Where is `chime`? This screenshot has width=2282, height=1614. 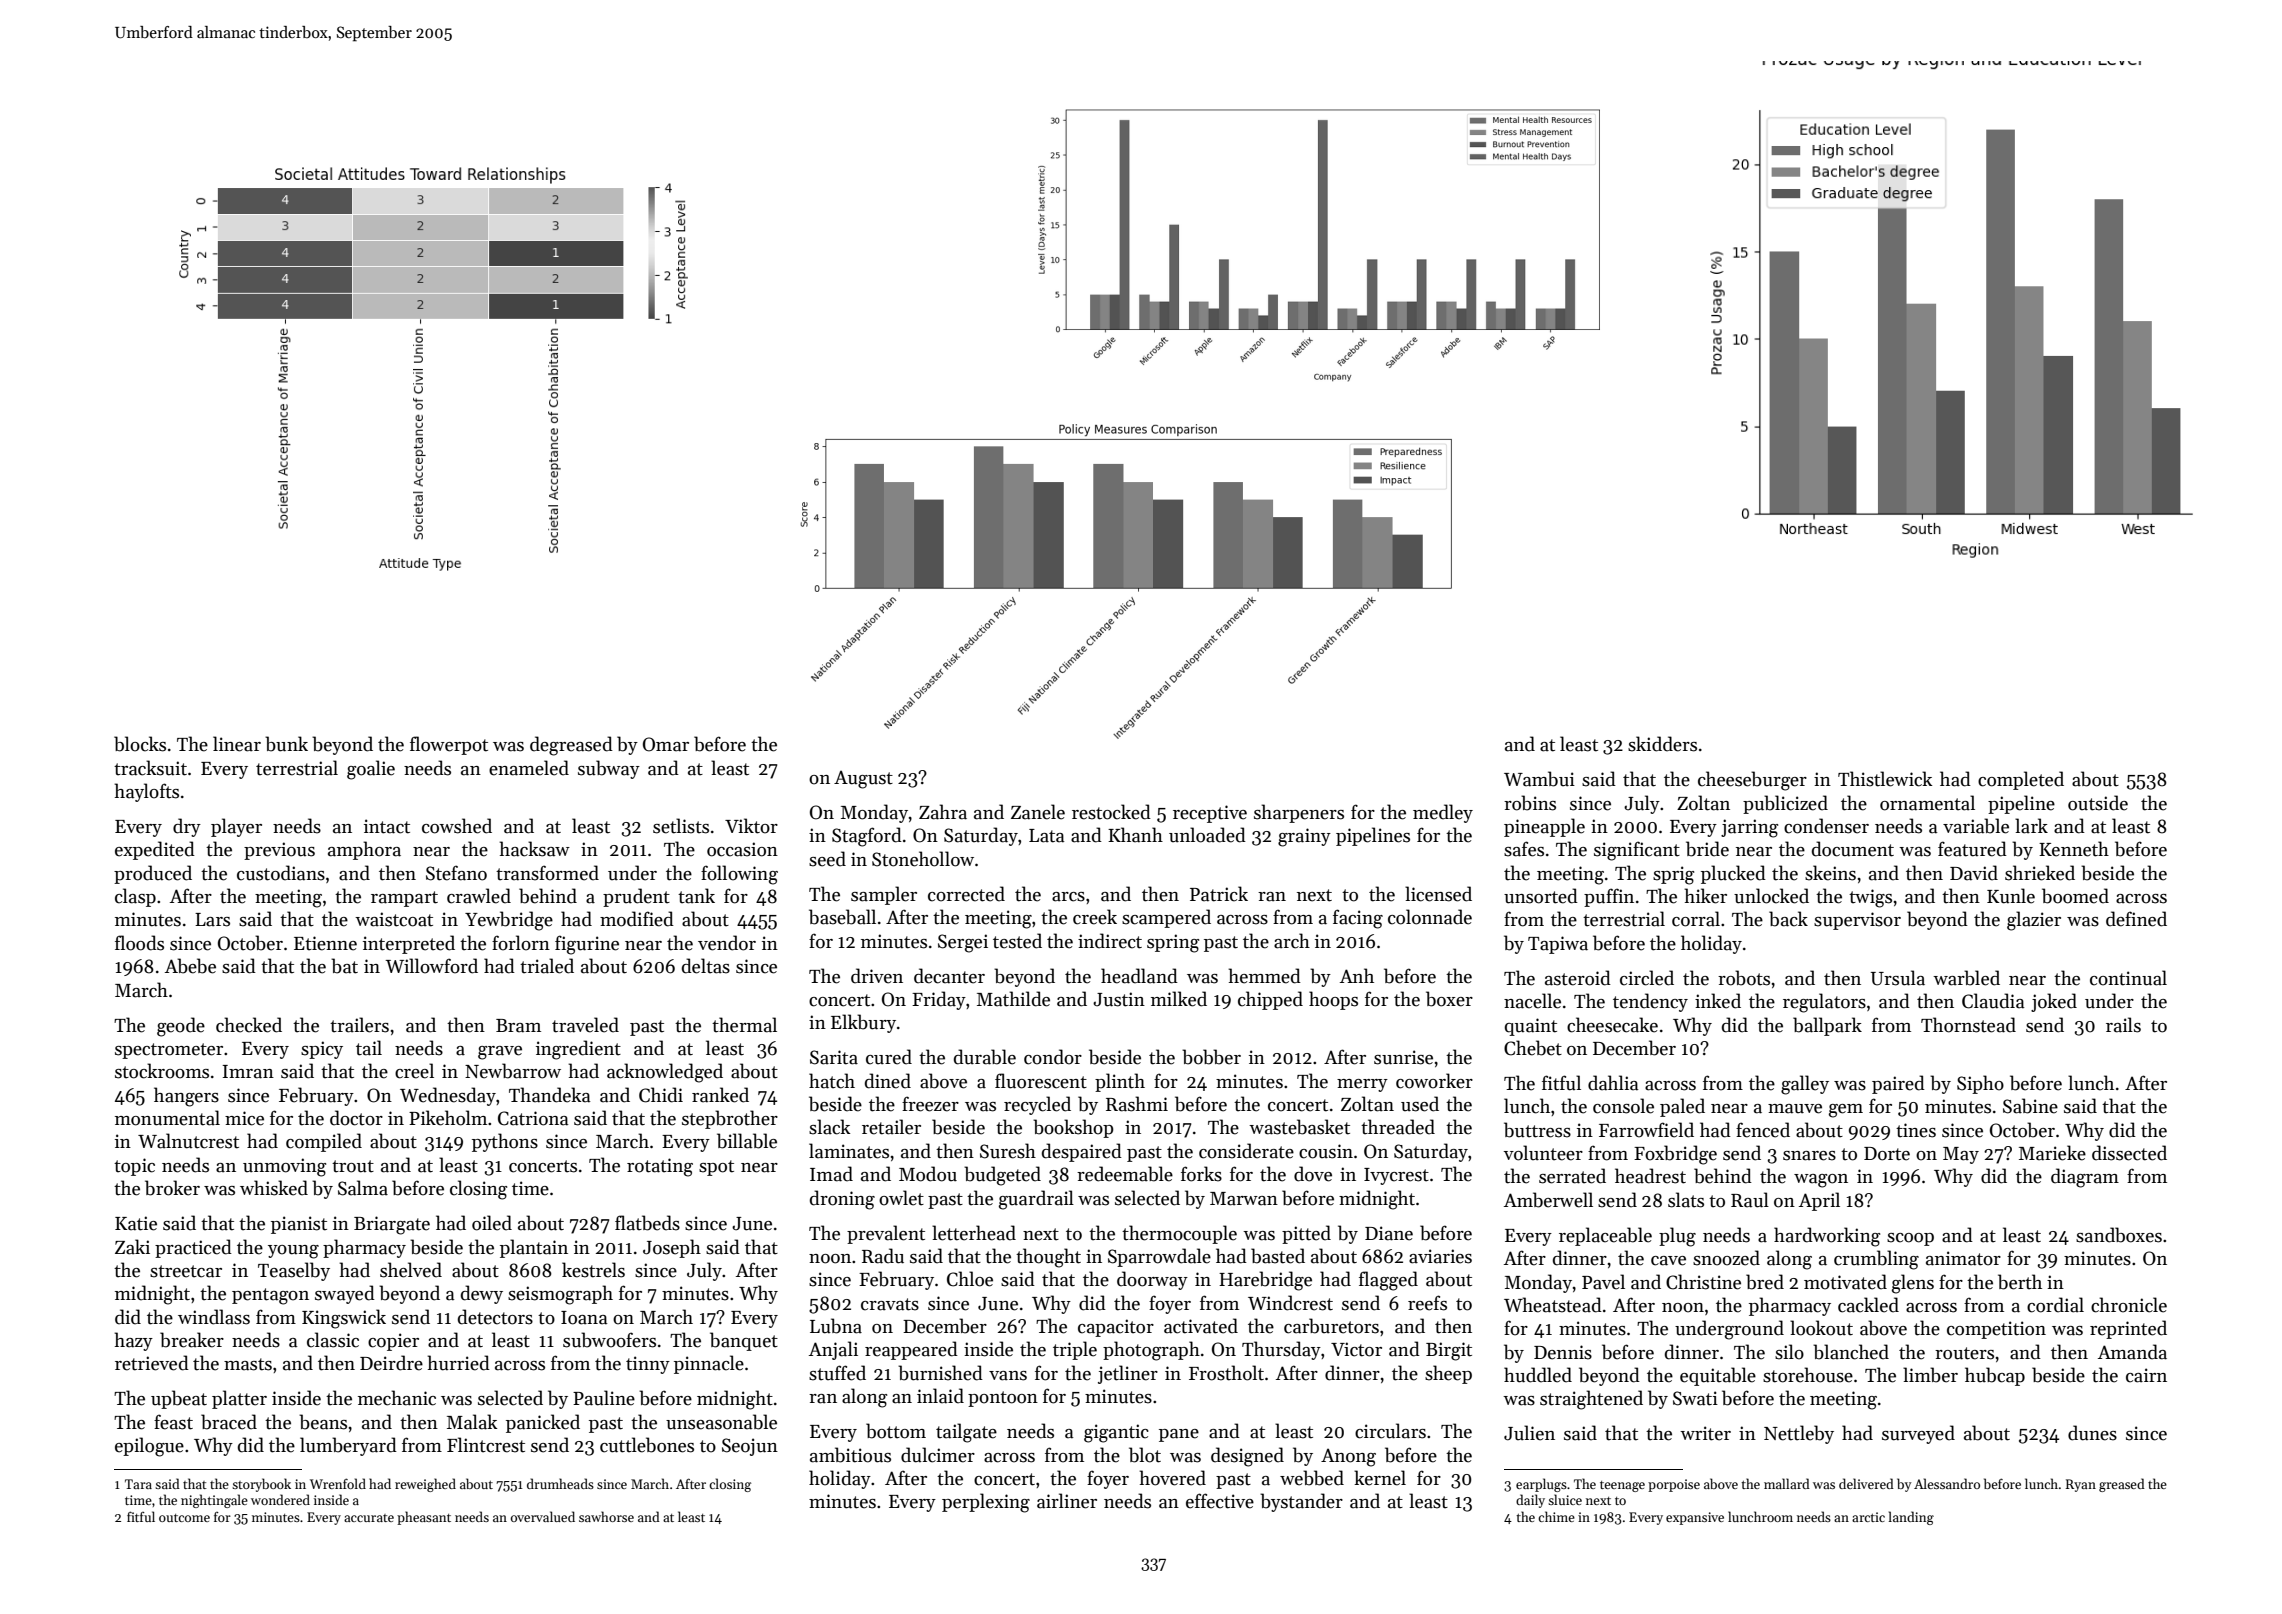
chime is located at coordinates (1556, 1516).
